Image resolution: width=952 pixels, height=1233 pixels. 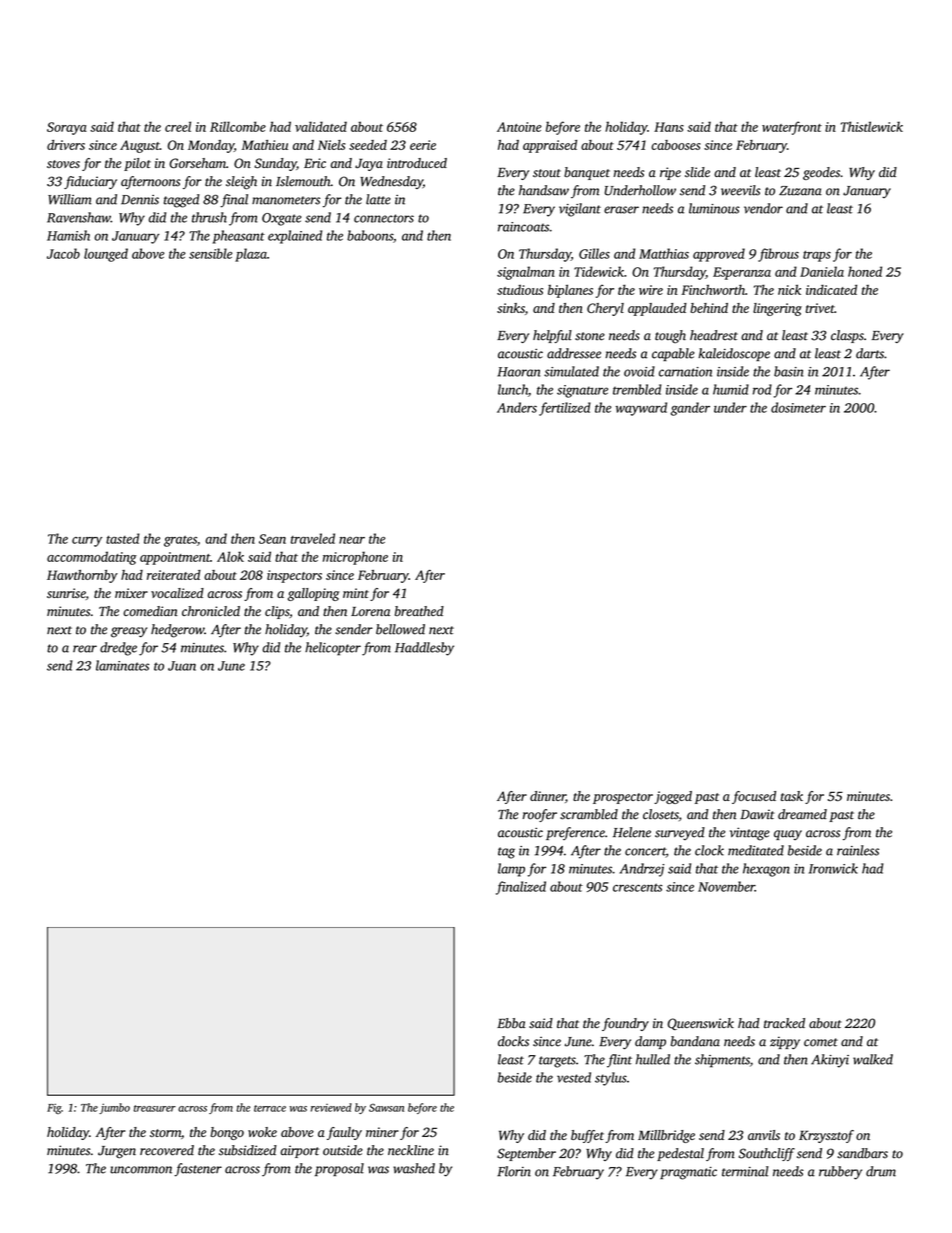 I want to click on Antoine, so click(x=519, y=127).
